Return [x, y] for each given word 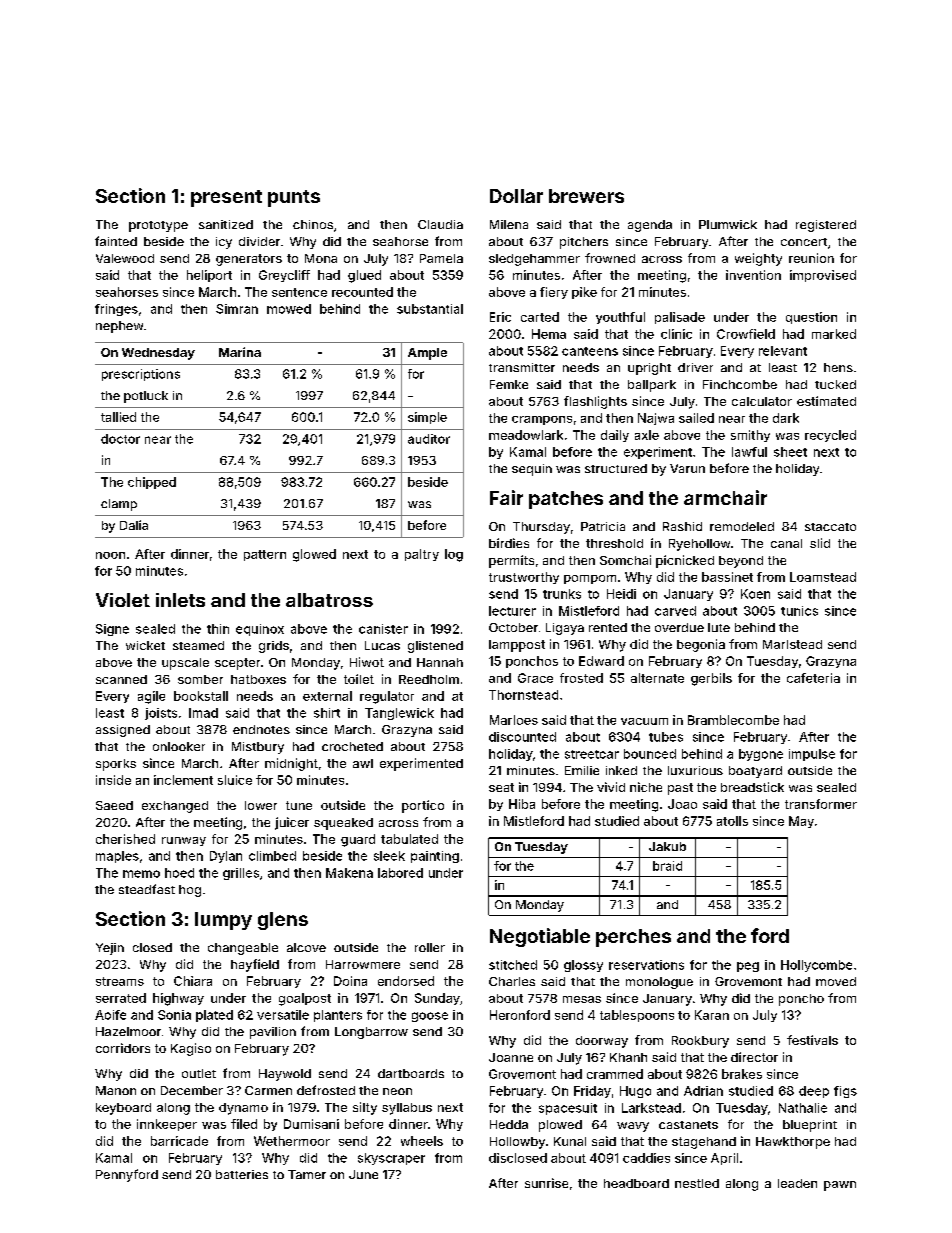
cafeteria [813, 678]
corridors [123, 1048]
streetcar [592, 754]
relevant [783, 351]
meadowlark [526, 435]
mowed [289, 309]
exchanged [175, 807]
